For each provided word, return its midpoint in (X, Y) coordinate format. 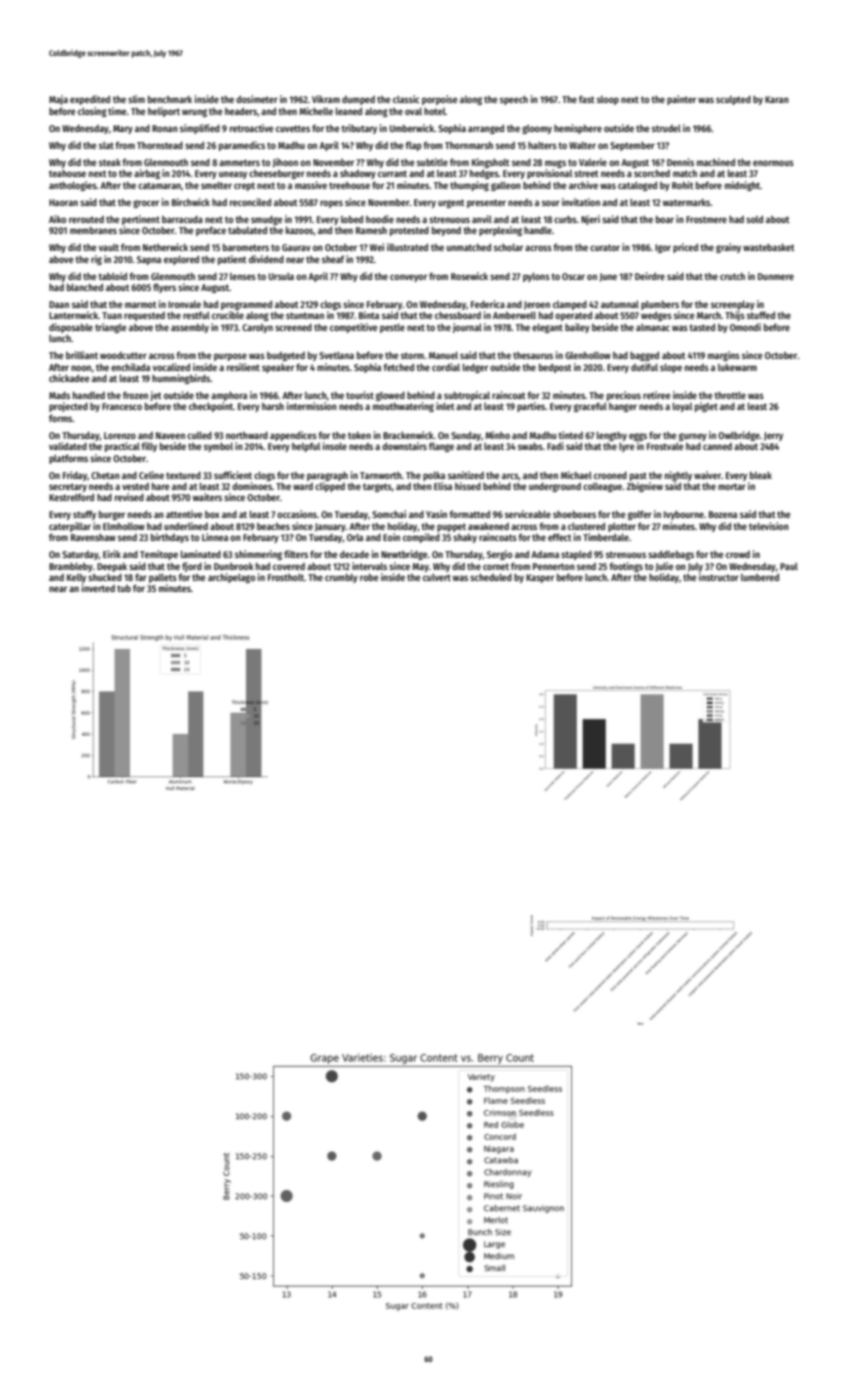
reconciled (250, 202)
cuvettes (293, 128)
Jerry (773, 436)
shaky (465, 538)
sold (754, 219)
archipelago (231, 578)
